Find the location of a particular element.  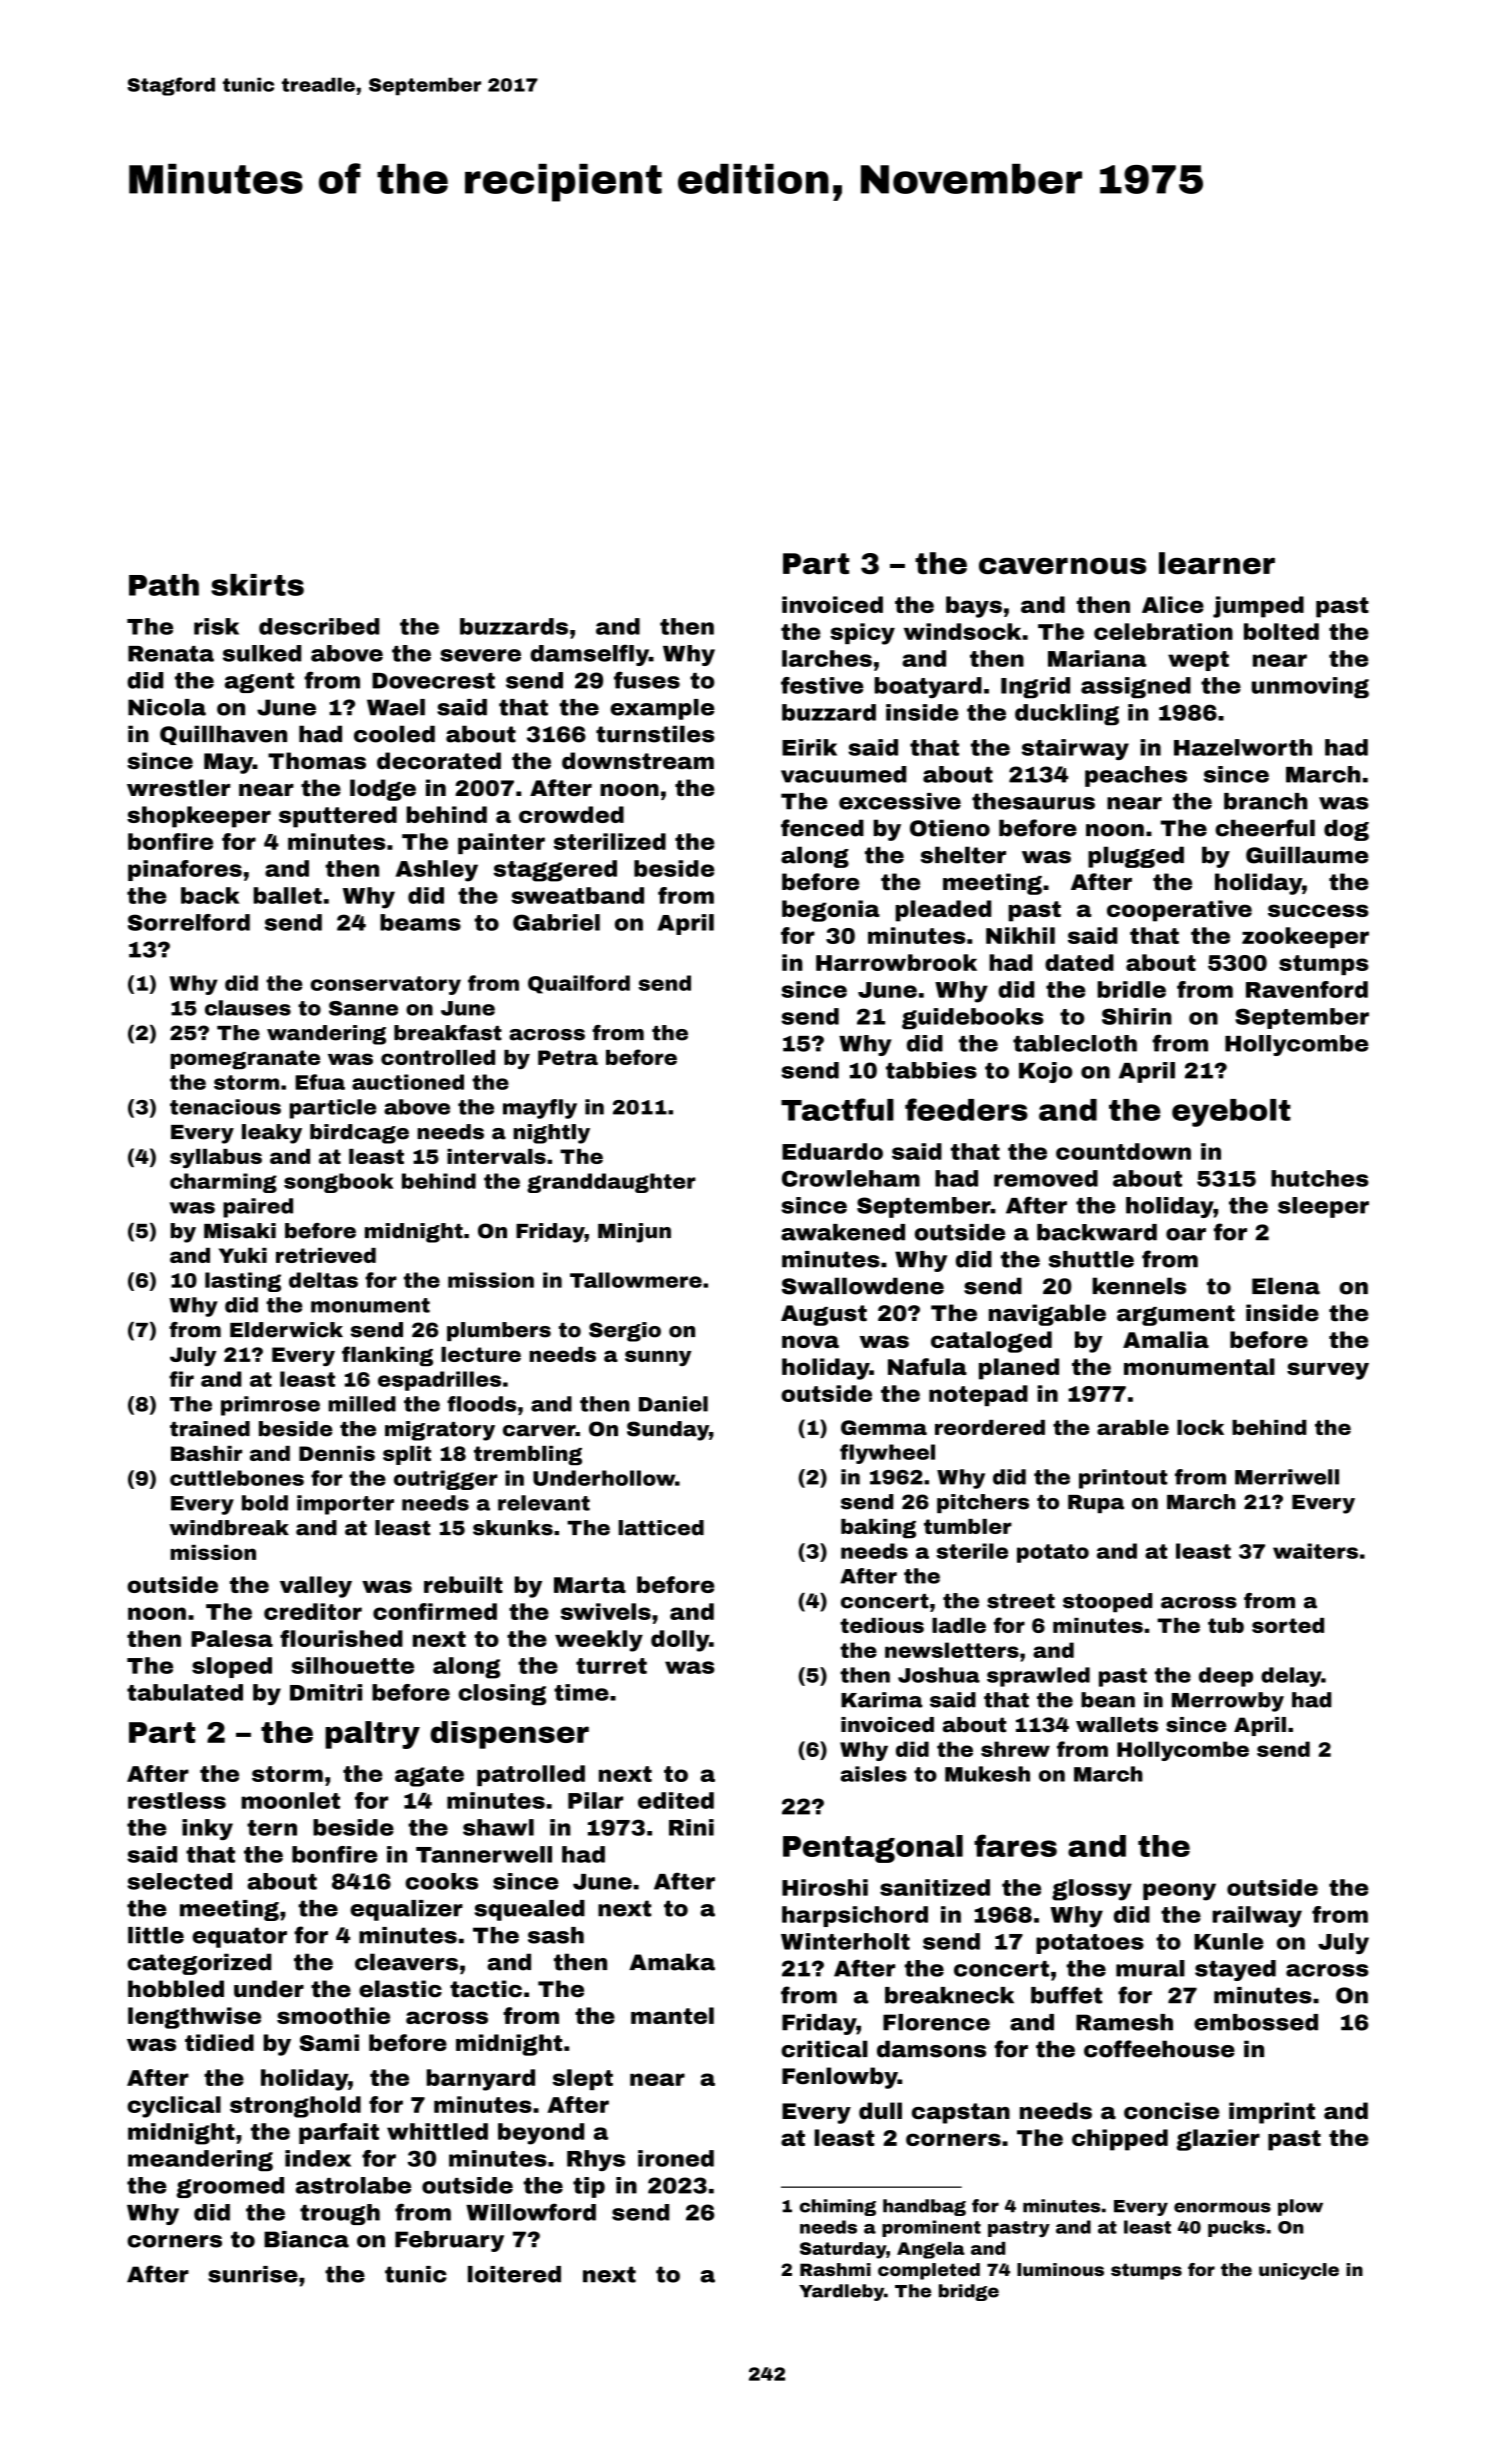

moonlet is located at coordinates (290, 1800).
